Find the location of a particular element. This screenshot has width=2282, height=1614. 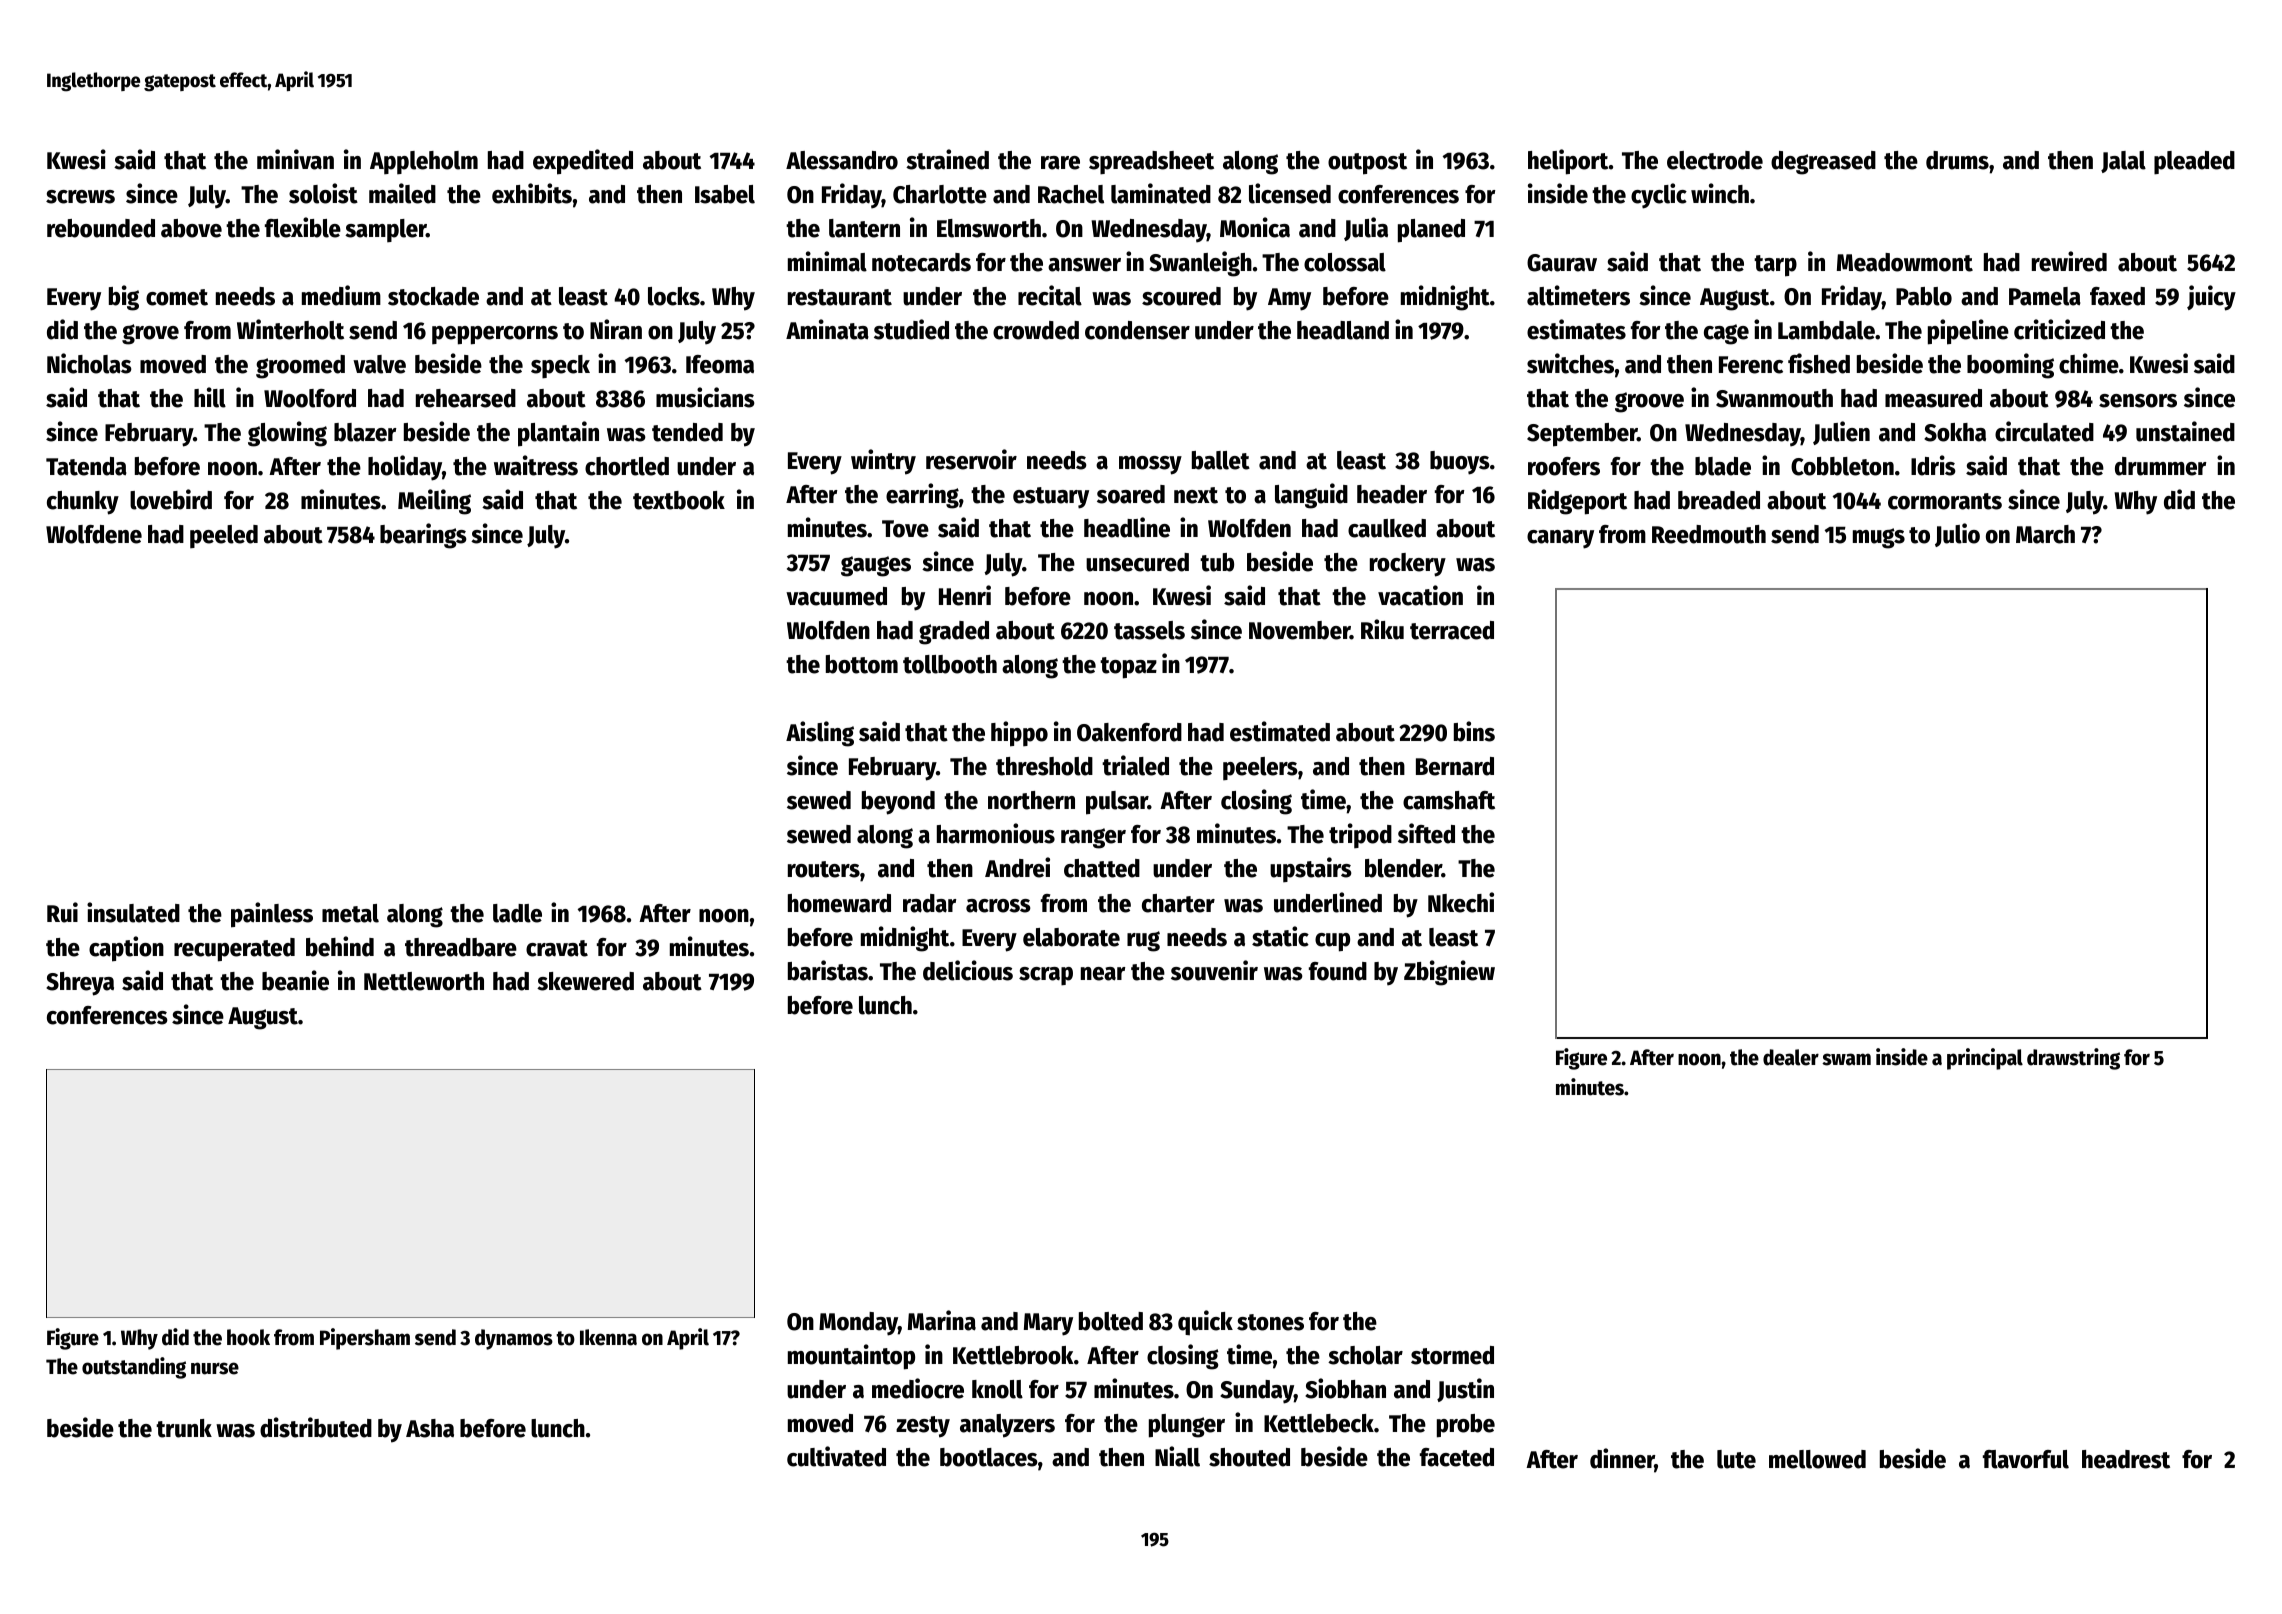

comet is located at coordinates (177, 297).
